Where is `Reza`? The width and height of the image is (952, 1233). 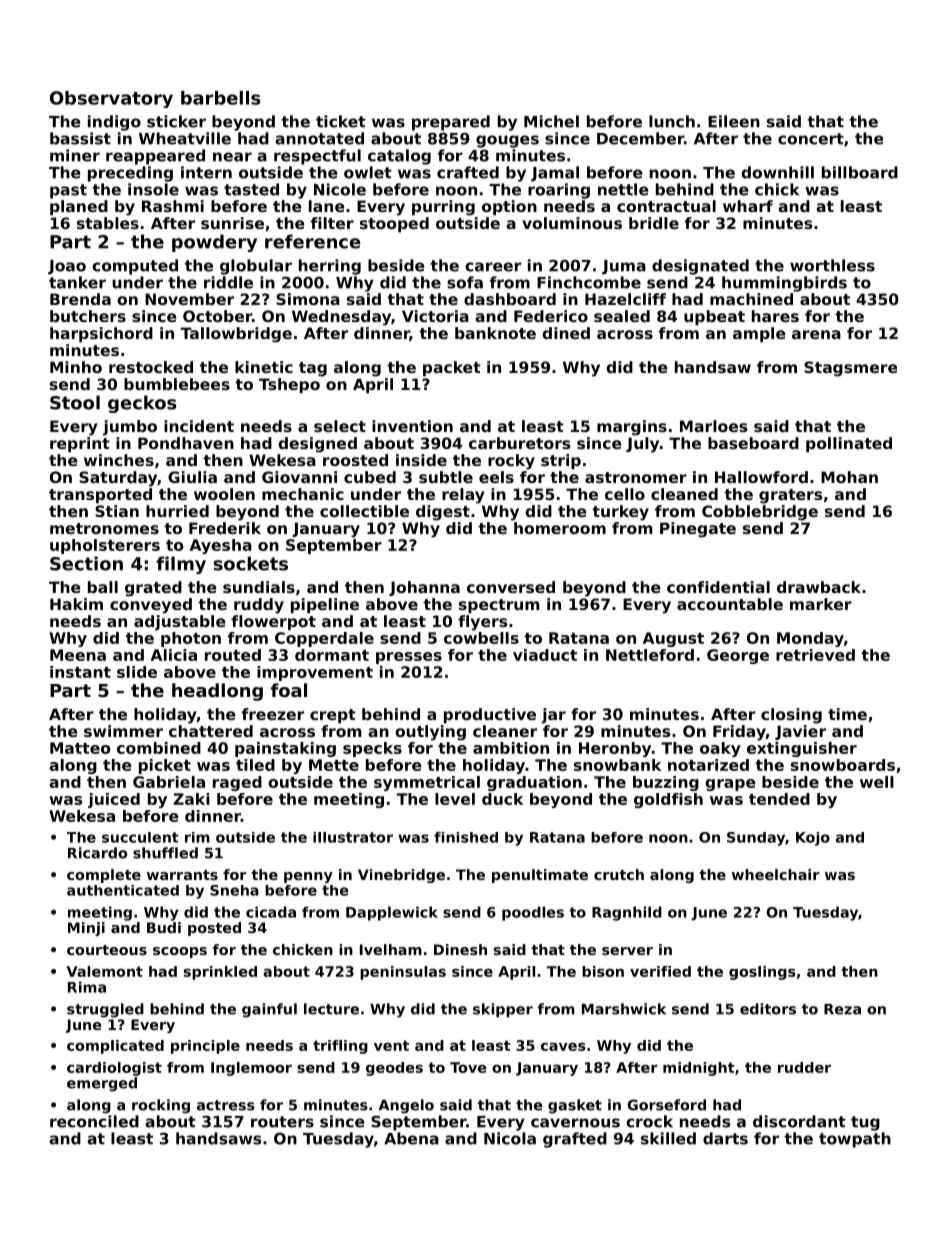
Reza is located at coordinates (842, 1009).
